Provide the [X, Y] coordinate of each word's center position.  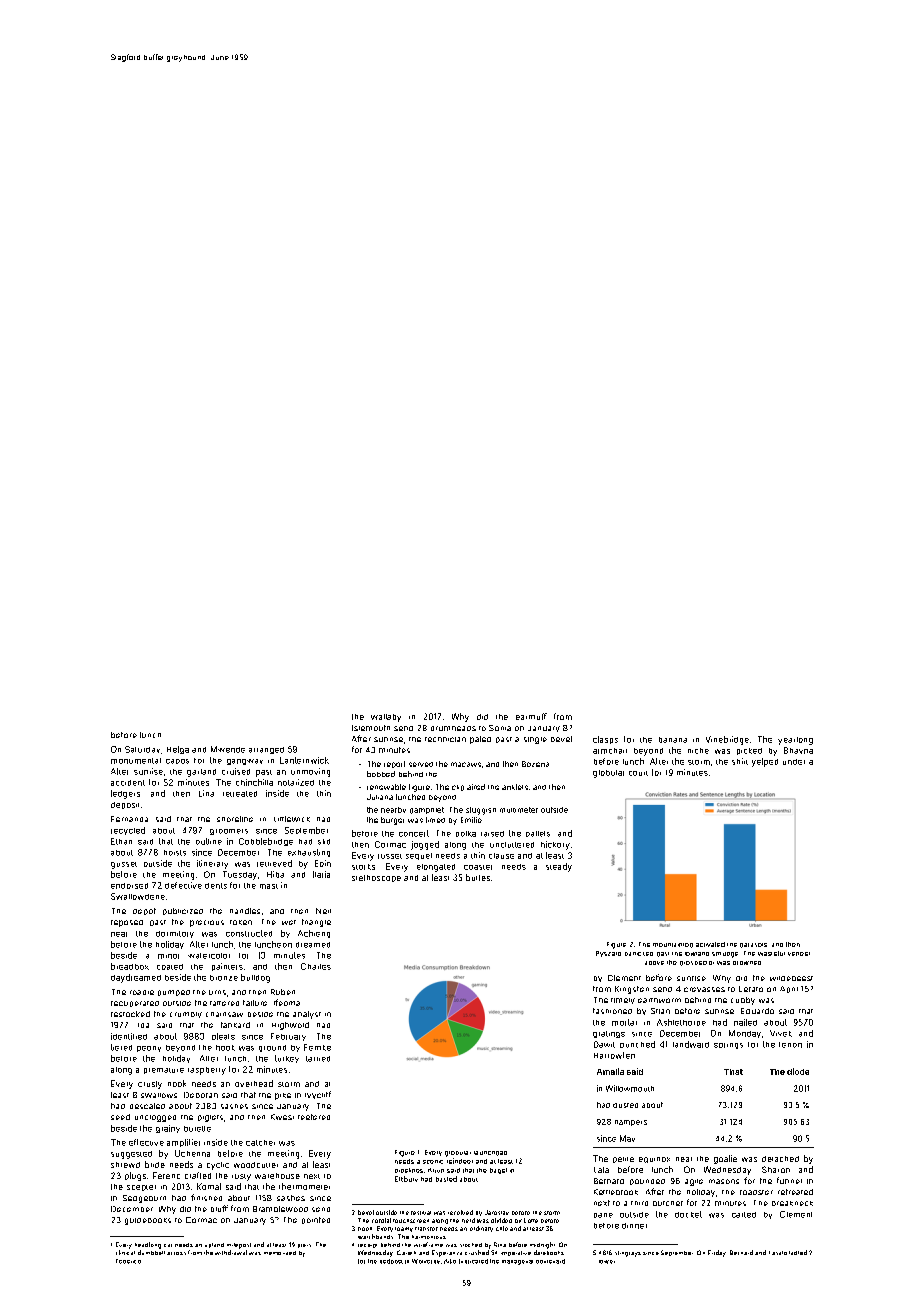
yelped [765, 762]
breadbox [130, 966]
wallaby [386, 718]
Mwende [228, 749]
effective [146, 1142]
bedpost [391, 1261]
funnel [789, 1180]
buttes [478, 877]
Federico [128, 1261]
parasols [753, 945]
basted [446, 1179]
